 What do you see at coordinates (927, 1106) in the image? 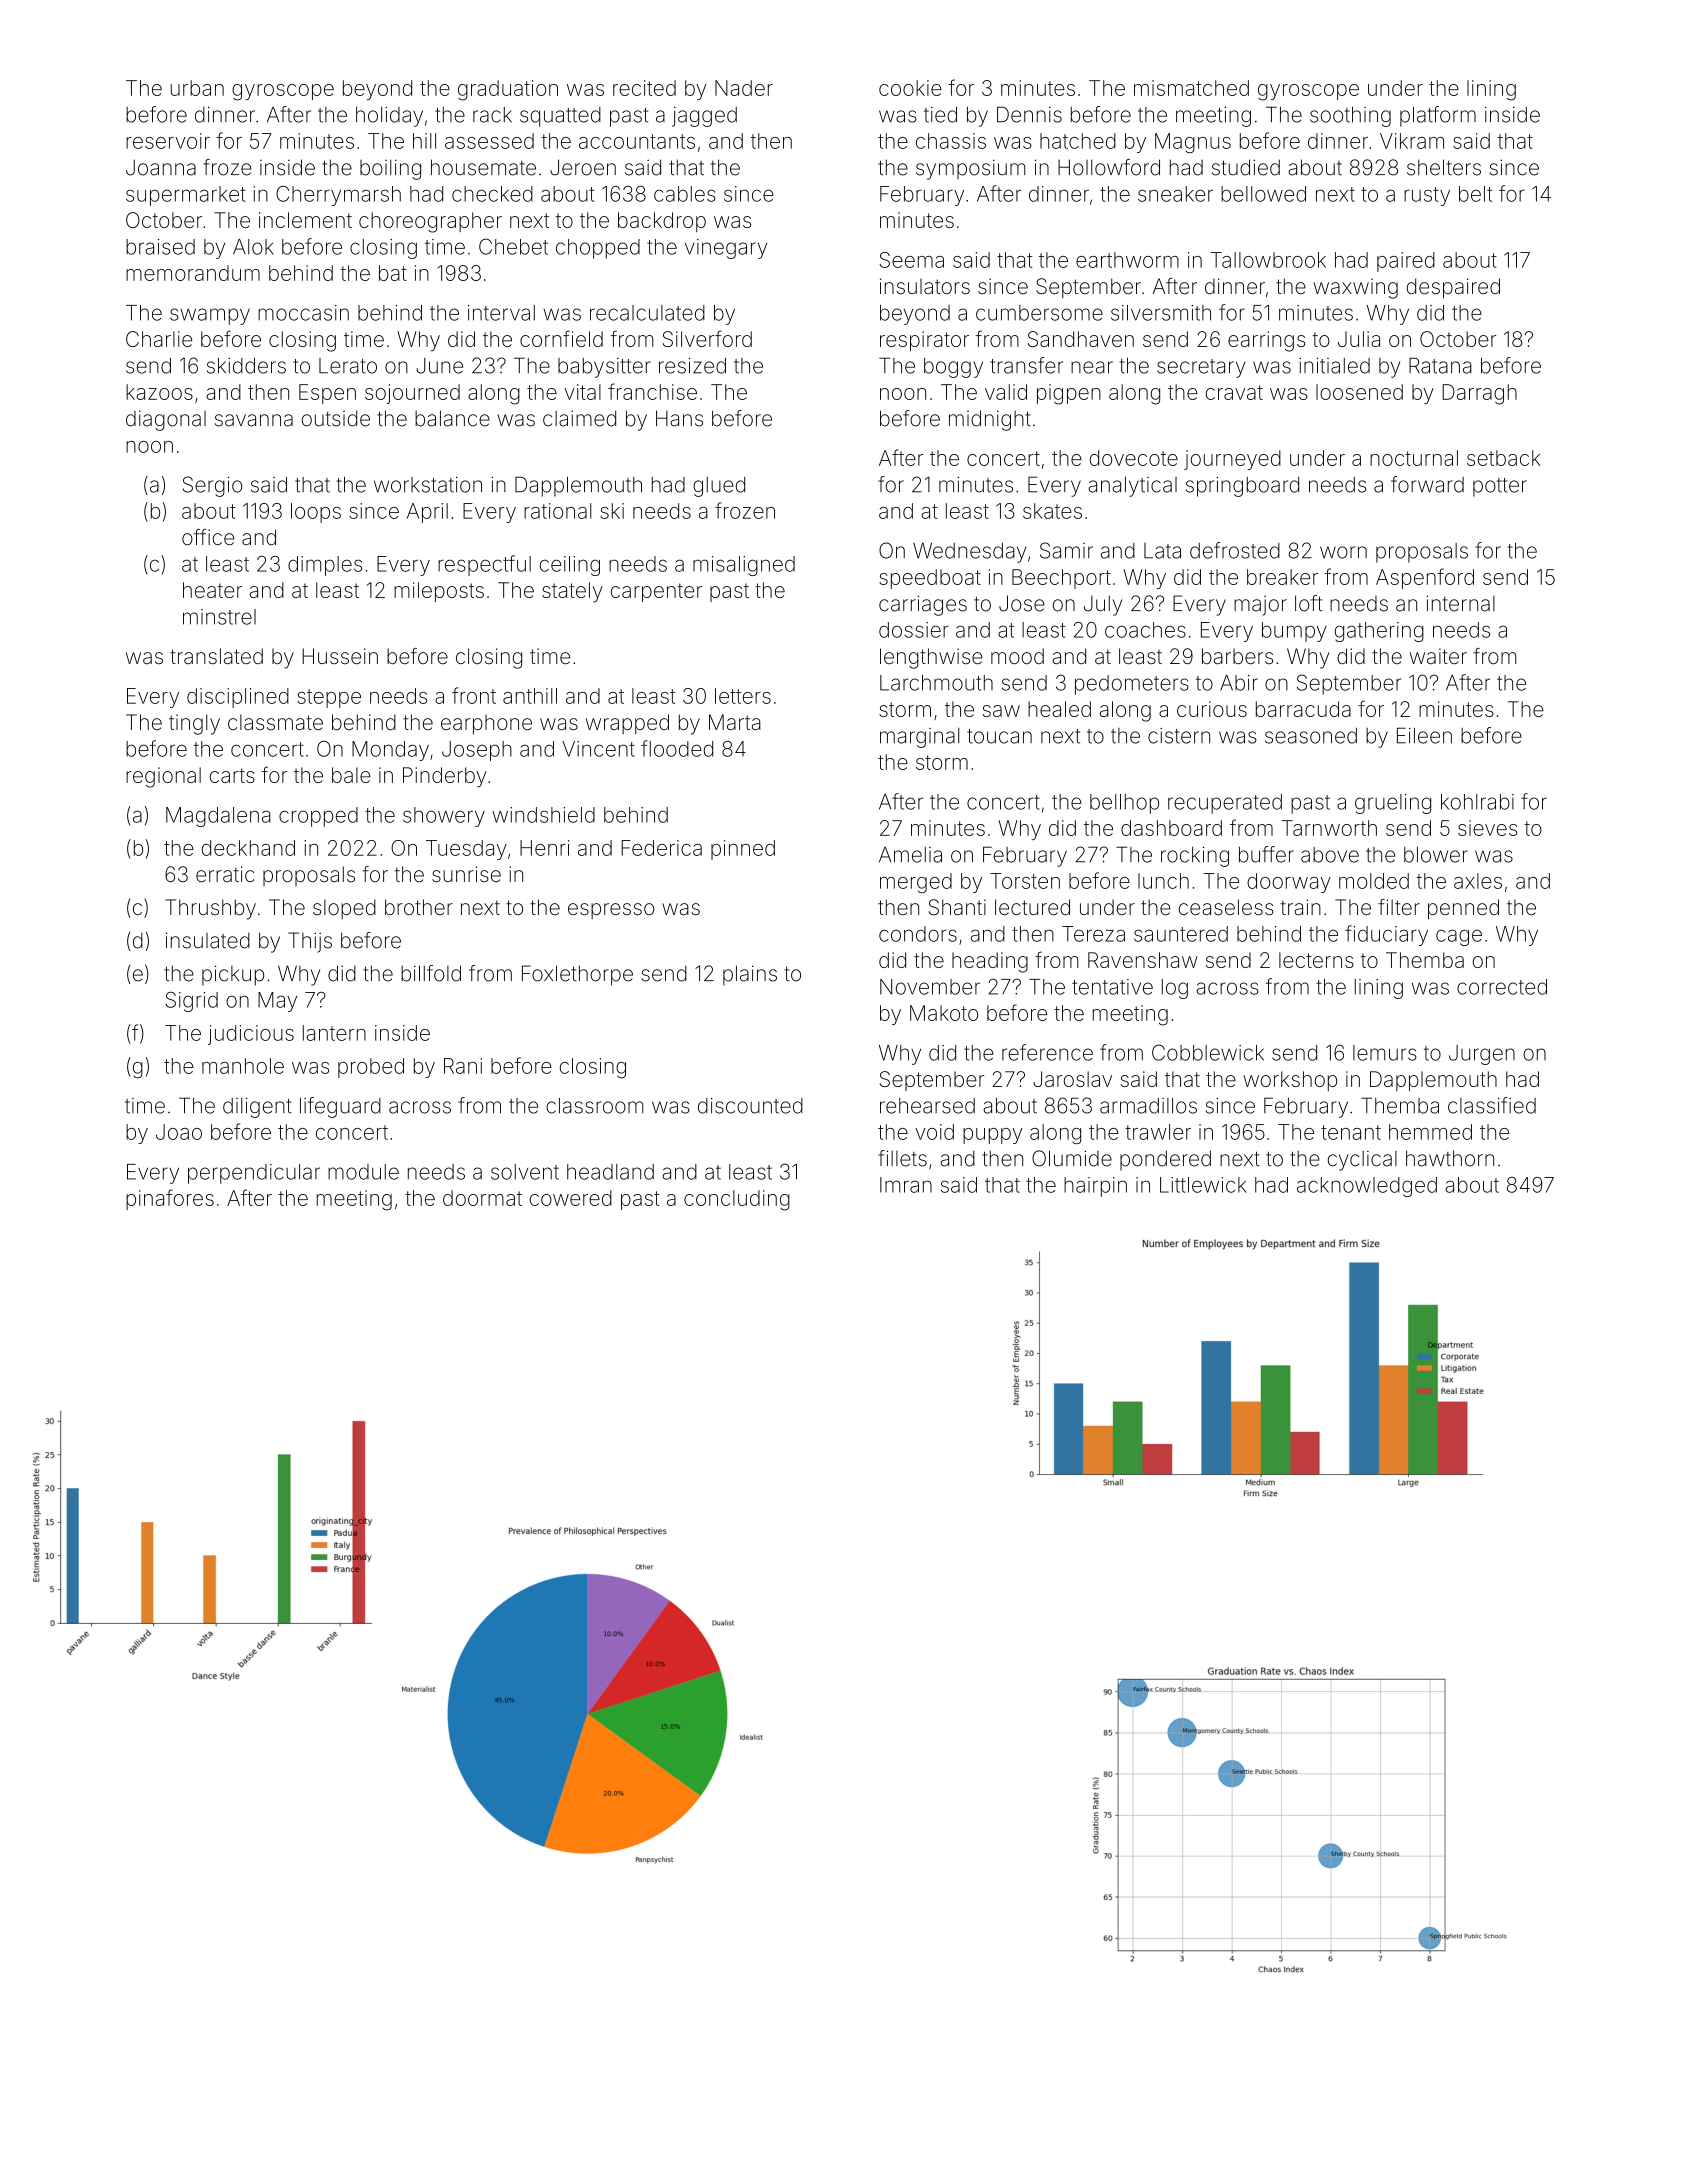
I see `rehearsed` at bounding box center [927, 1106].
